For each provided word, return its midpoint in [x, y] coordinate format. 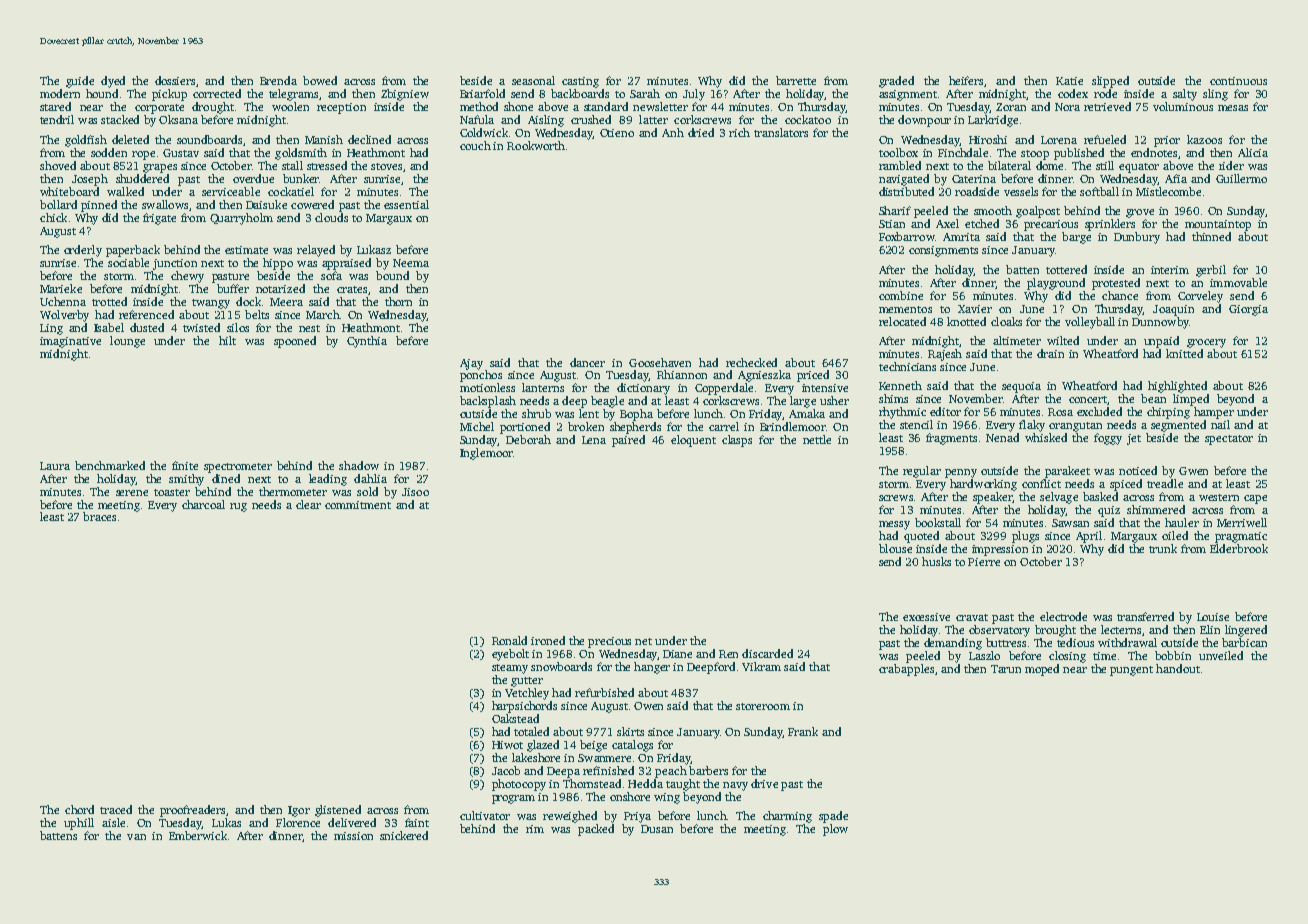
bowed [320, 80]
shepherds [635, 428]
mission [353, 836]
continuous [1238, 81]
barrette [796, 80]
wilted [1063, 340]
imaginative [70, 342]
